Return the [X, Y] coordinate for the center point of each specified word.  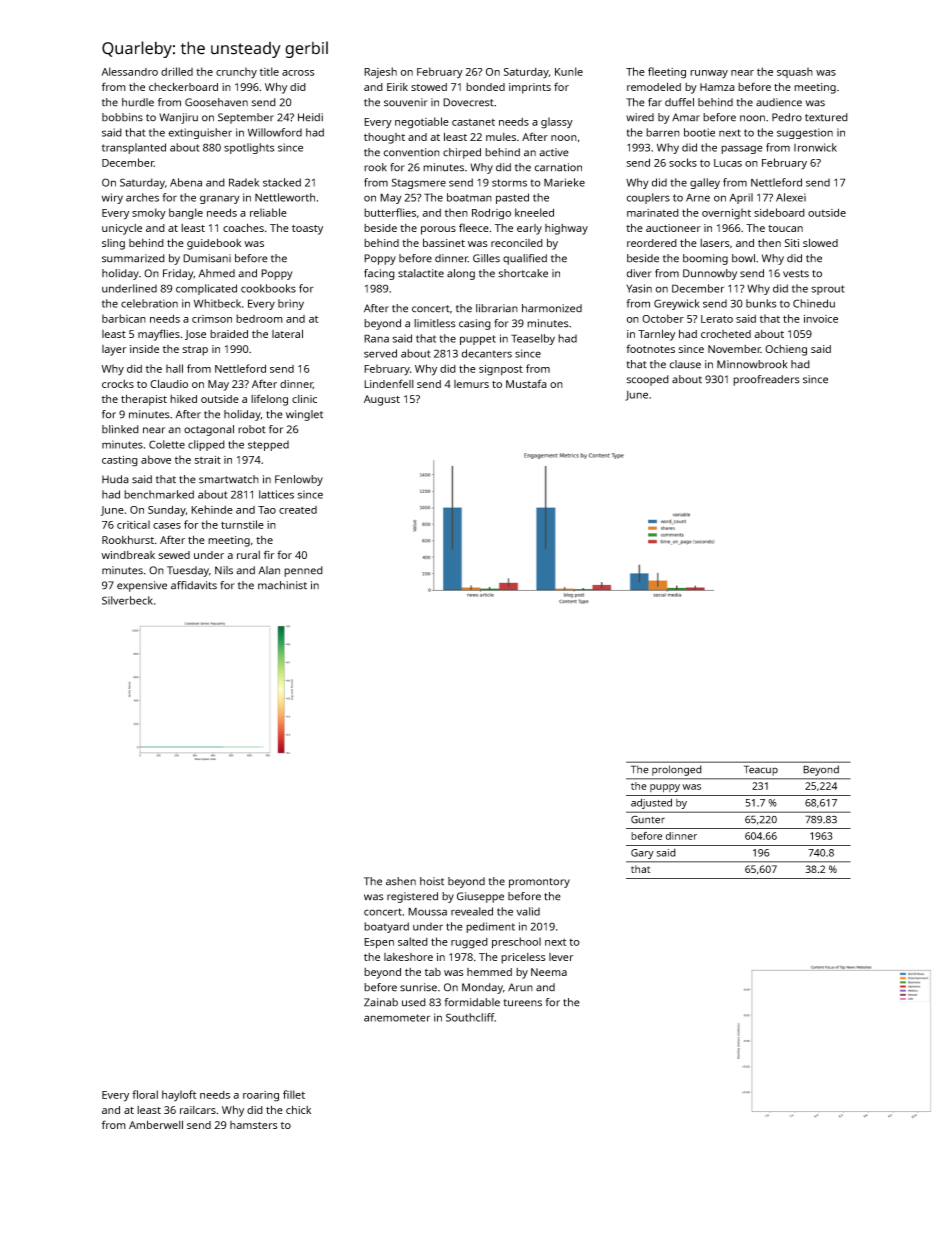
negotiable [422, 123]
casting [120, 461]
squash [795, 72]
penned [303, 571]
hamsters [254, 1125]
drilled [177, 71]
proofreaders [766, 380]
